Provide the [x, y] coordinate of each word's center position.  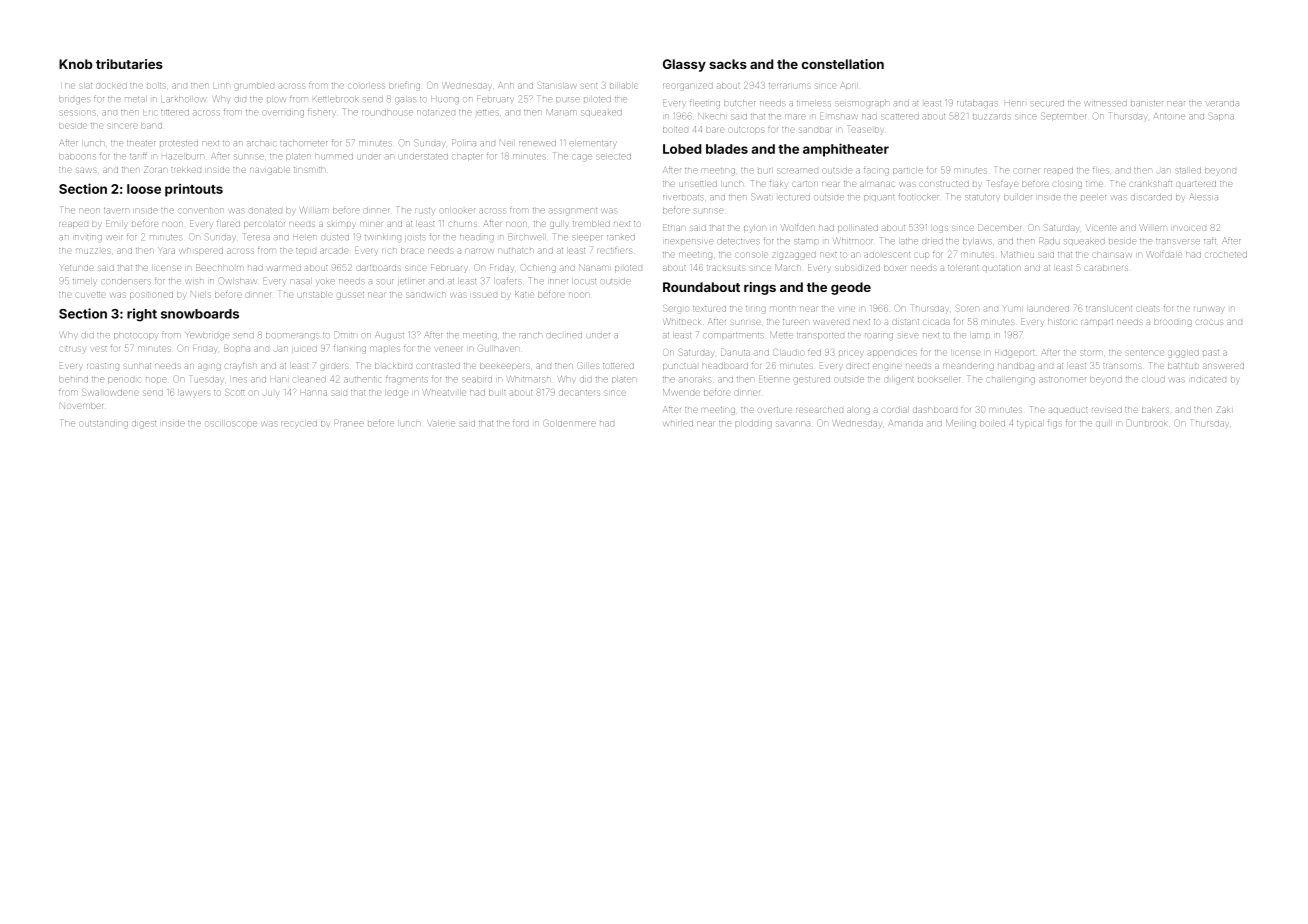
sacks [728, 64]
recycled [299, 424]
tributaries [129, 64]
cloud [1153, 379]
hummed [334, 156]
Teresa [257, 236]
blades [727, 149]
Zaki [1223, 409]
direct [858, 366]
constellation [843, 64]
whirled [678, 423]
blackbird [393, 366]
